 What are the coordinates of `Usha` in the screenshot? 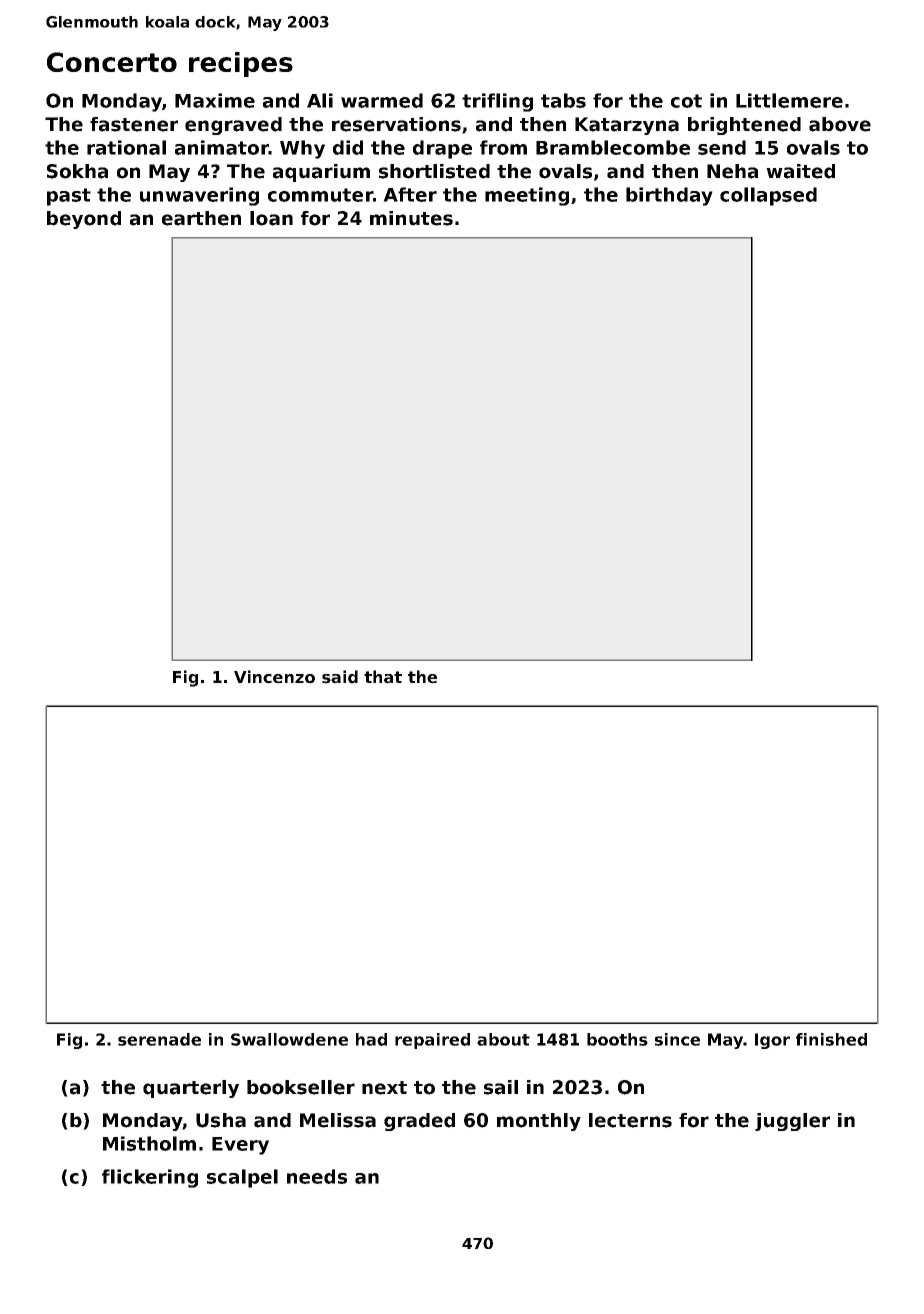 It's located at (221, 1120).
